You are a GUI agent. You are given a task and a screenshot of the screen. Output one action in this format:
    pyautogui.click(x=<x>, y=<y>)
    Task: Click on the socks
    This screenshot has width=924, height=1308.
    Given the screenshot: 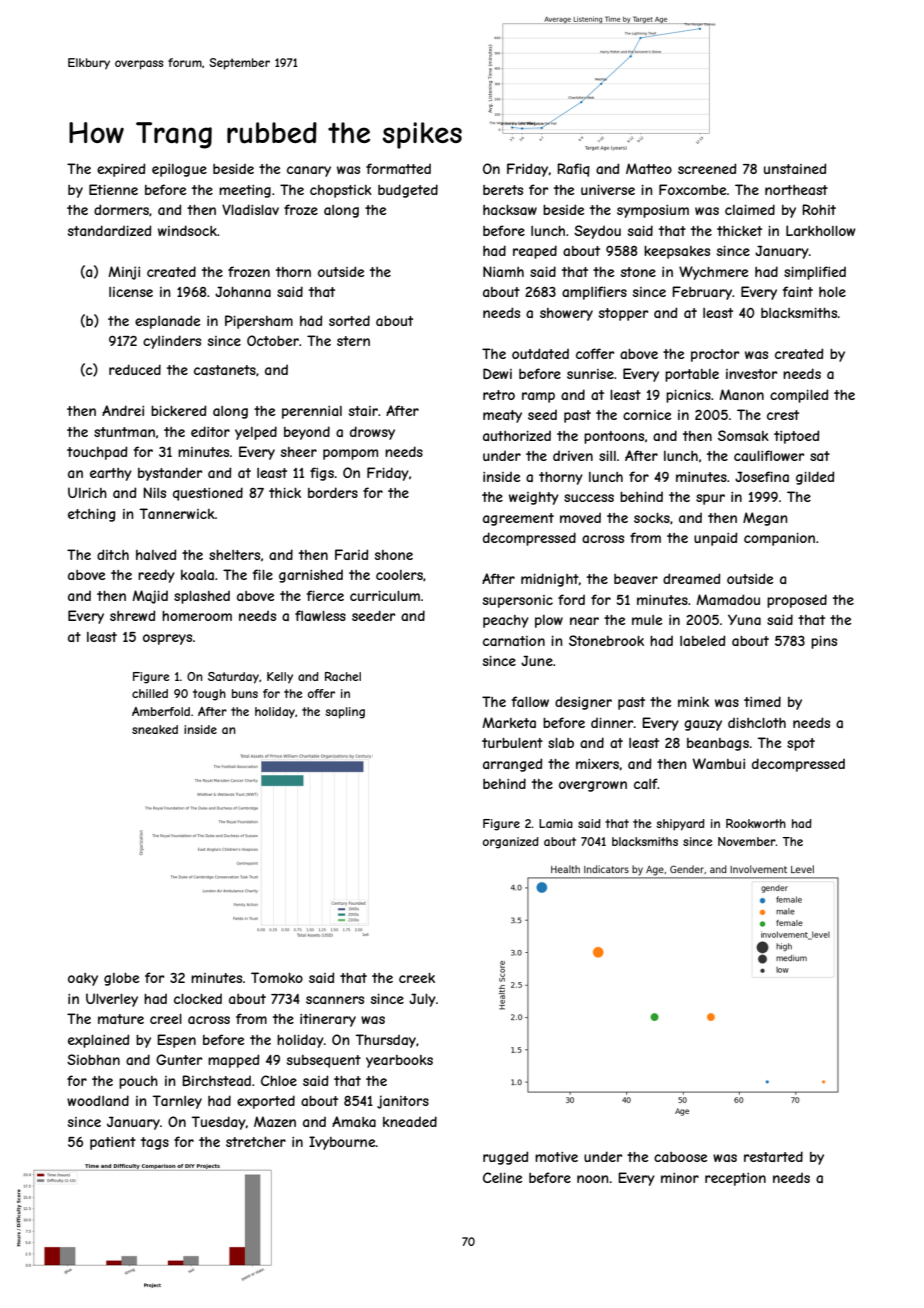 What is the action you would take?
    pyautogui.click(x=652, y=518)
